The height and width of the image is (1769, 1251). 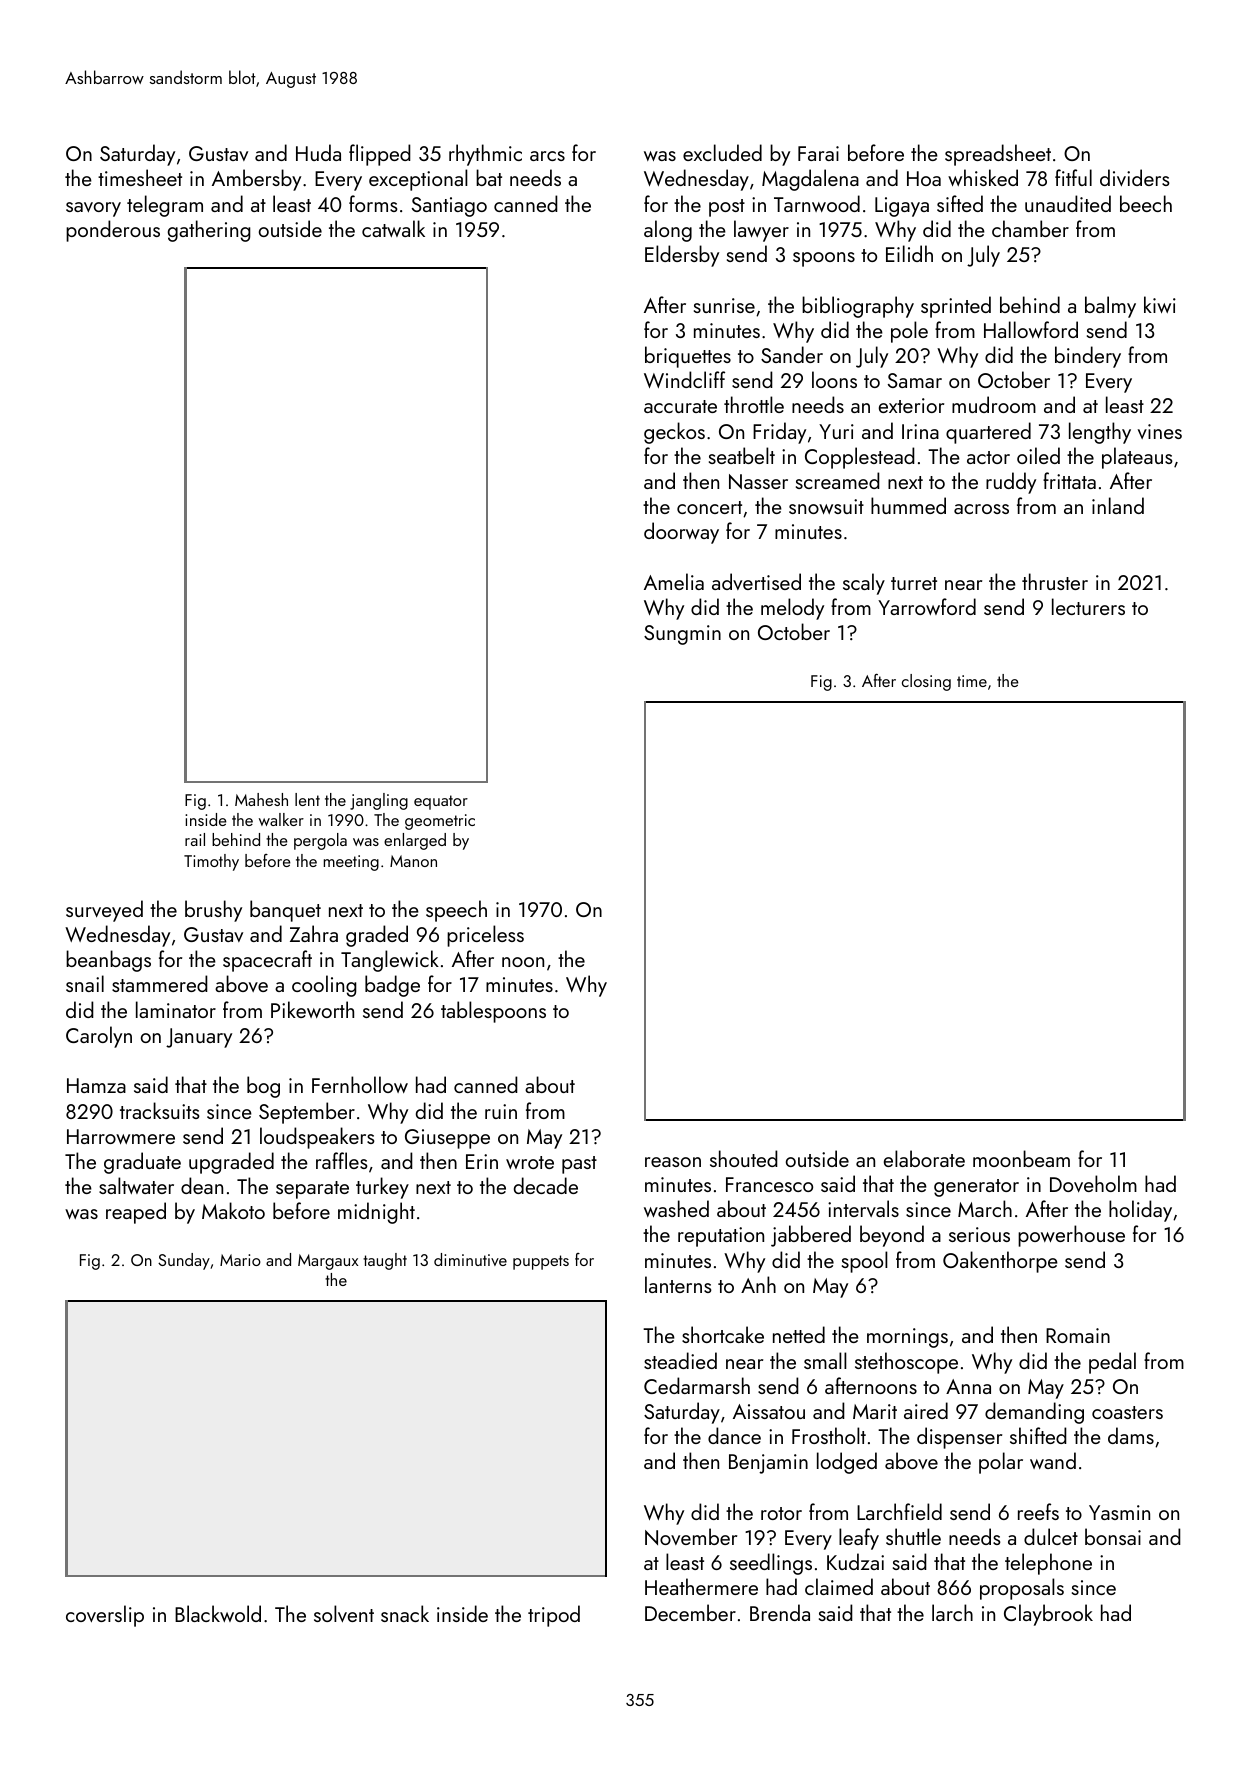 I want to click on Sunday, so click(x=184, y=1261).
